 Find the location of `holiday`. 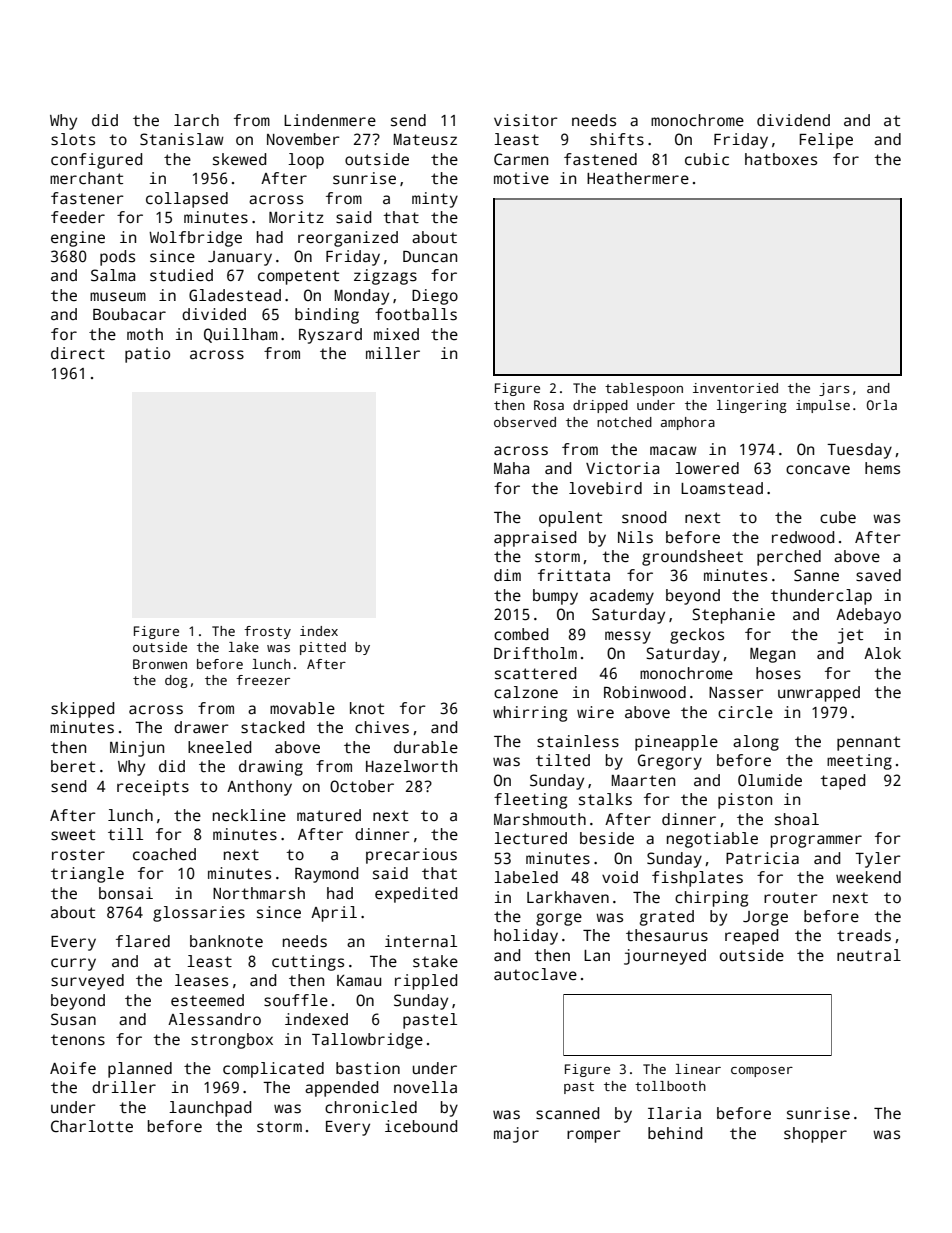

holiday is located at coordinates (526, 937).
